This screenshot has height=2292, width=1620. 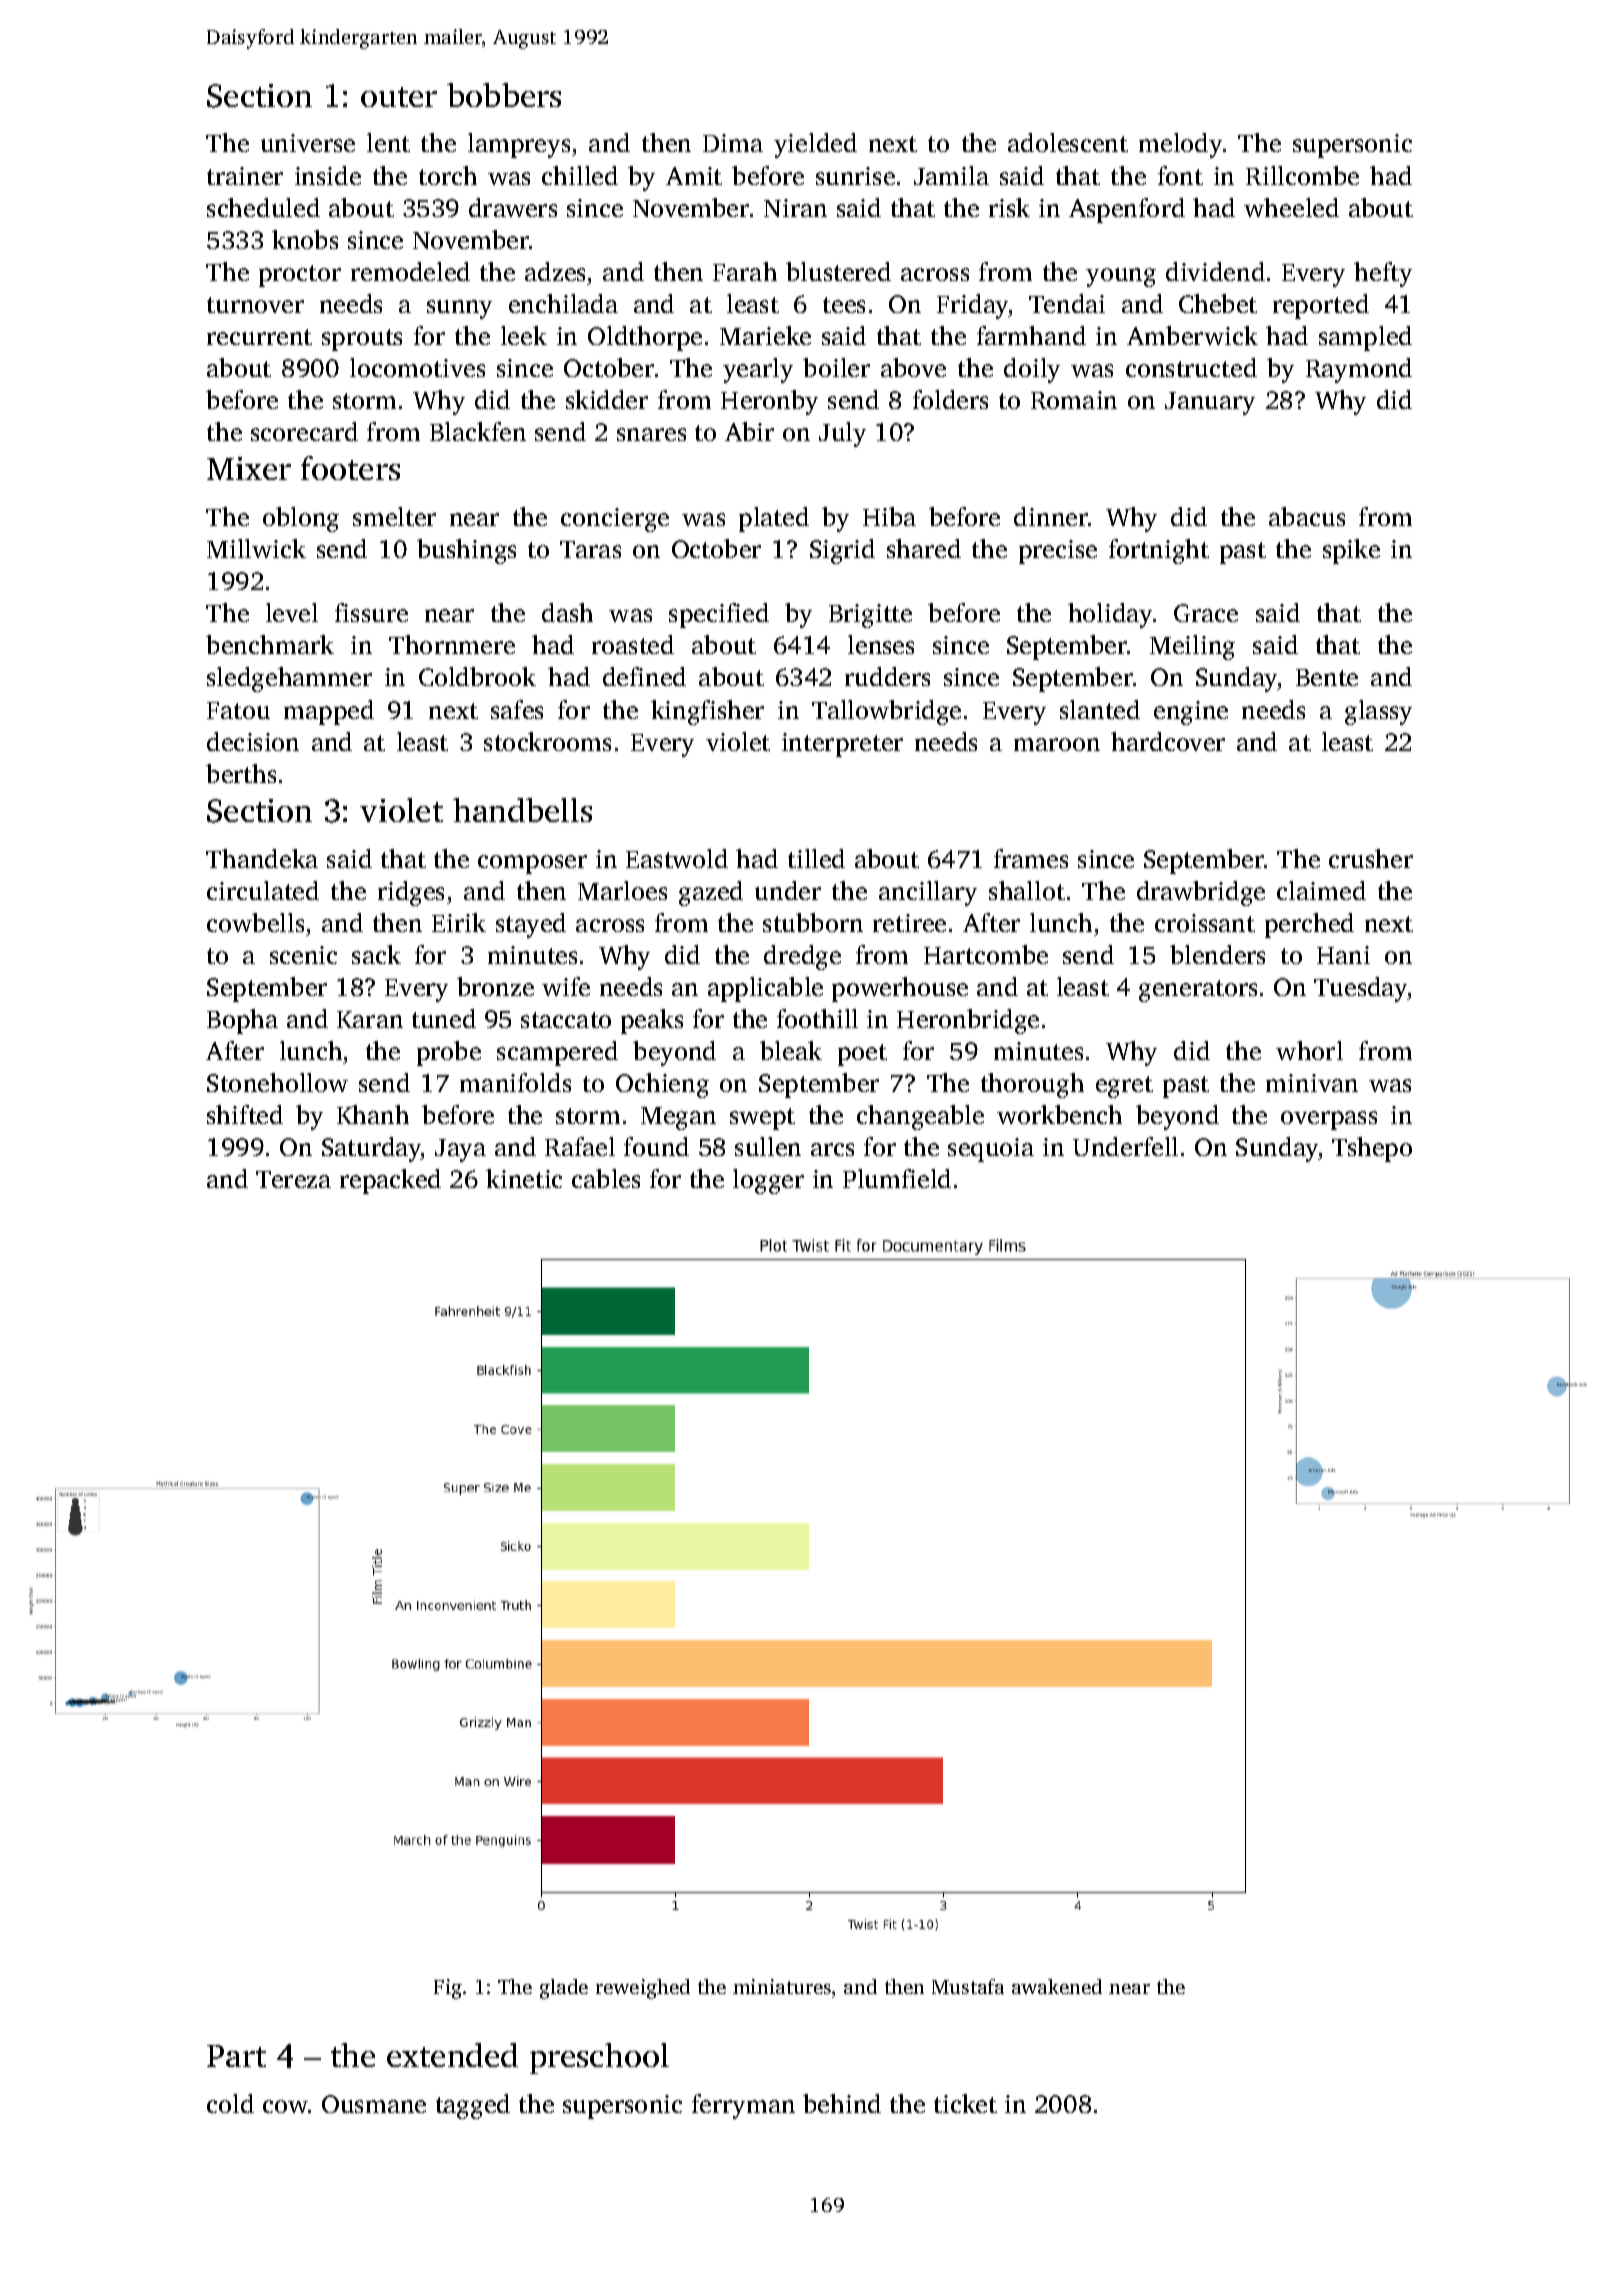 I want to click on lent, so click(x=388, y=142).
